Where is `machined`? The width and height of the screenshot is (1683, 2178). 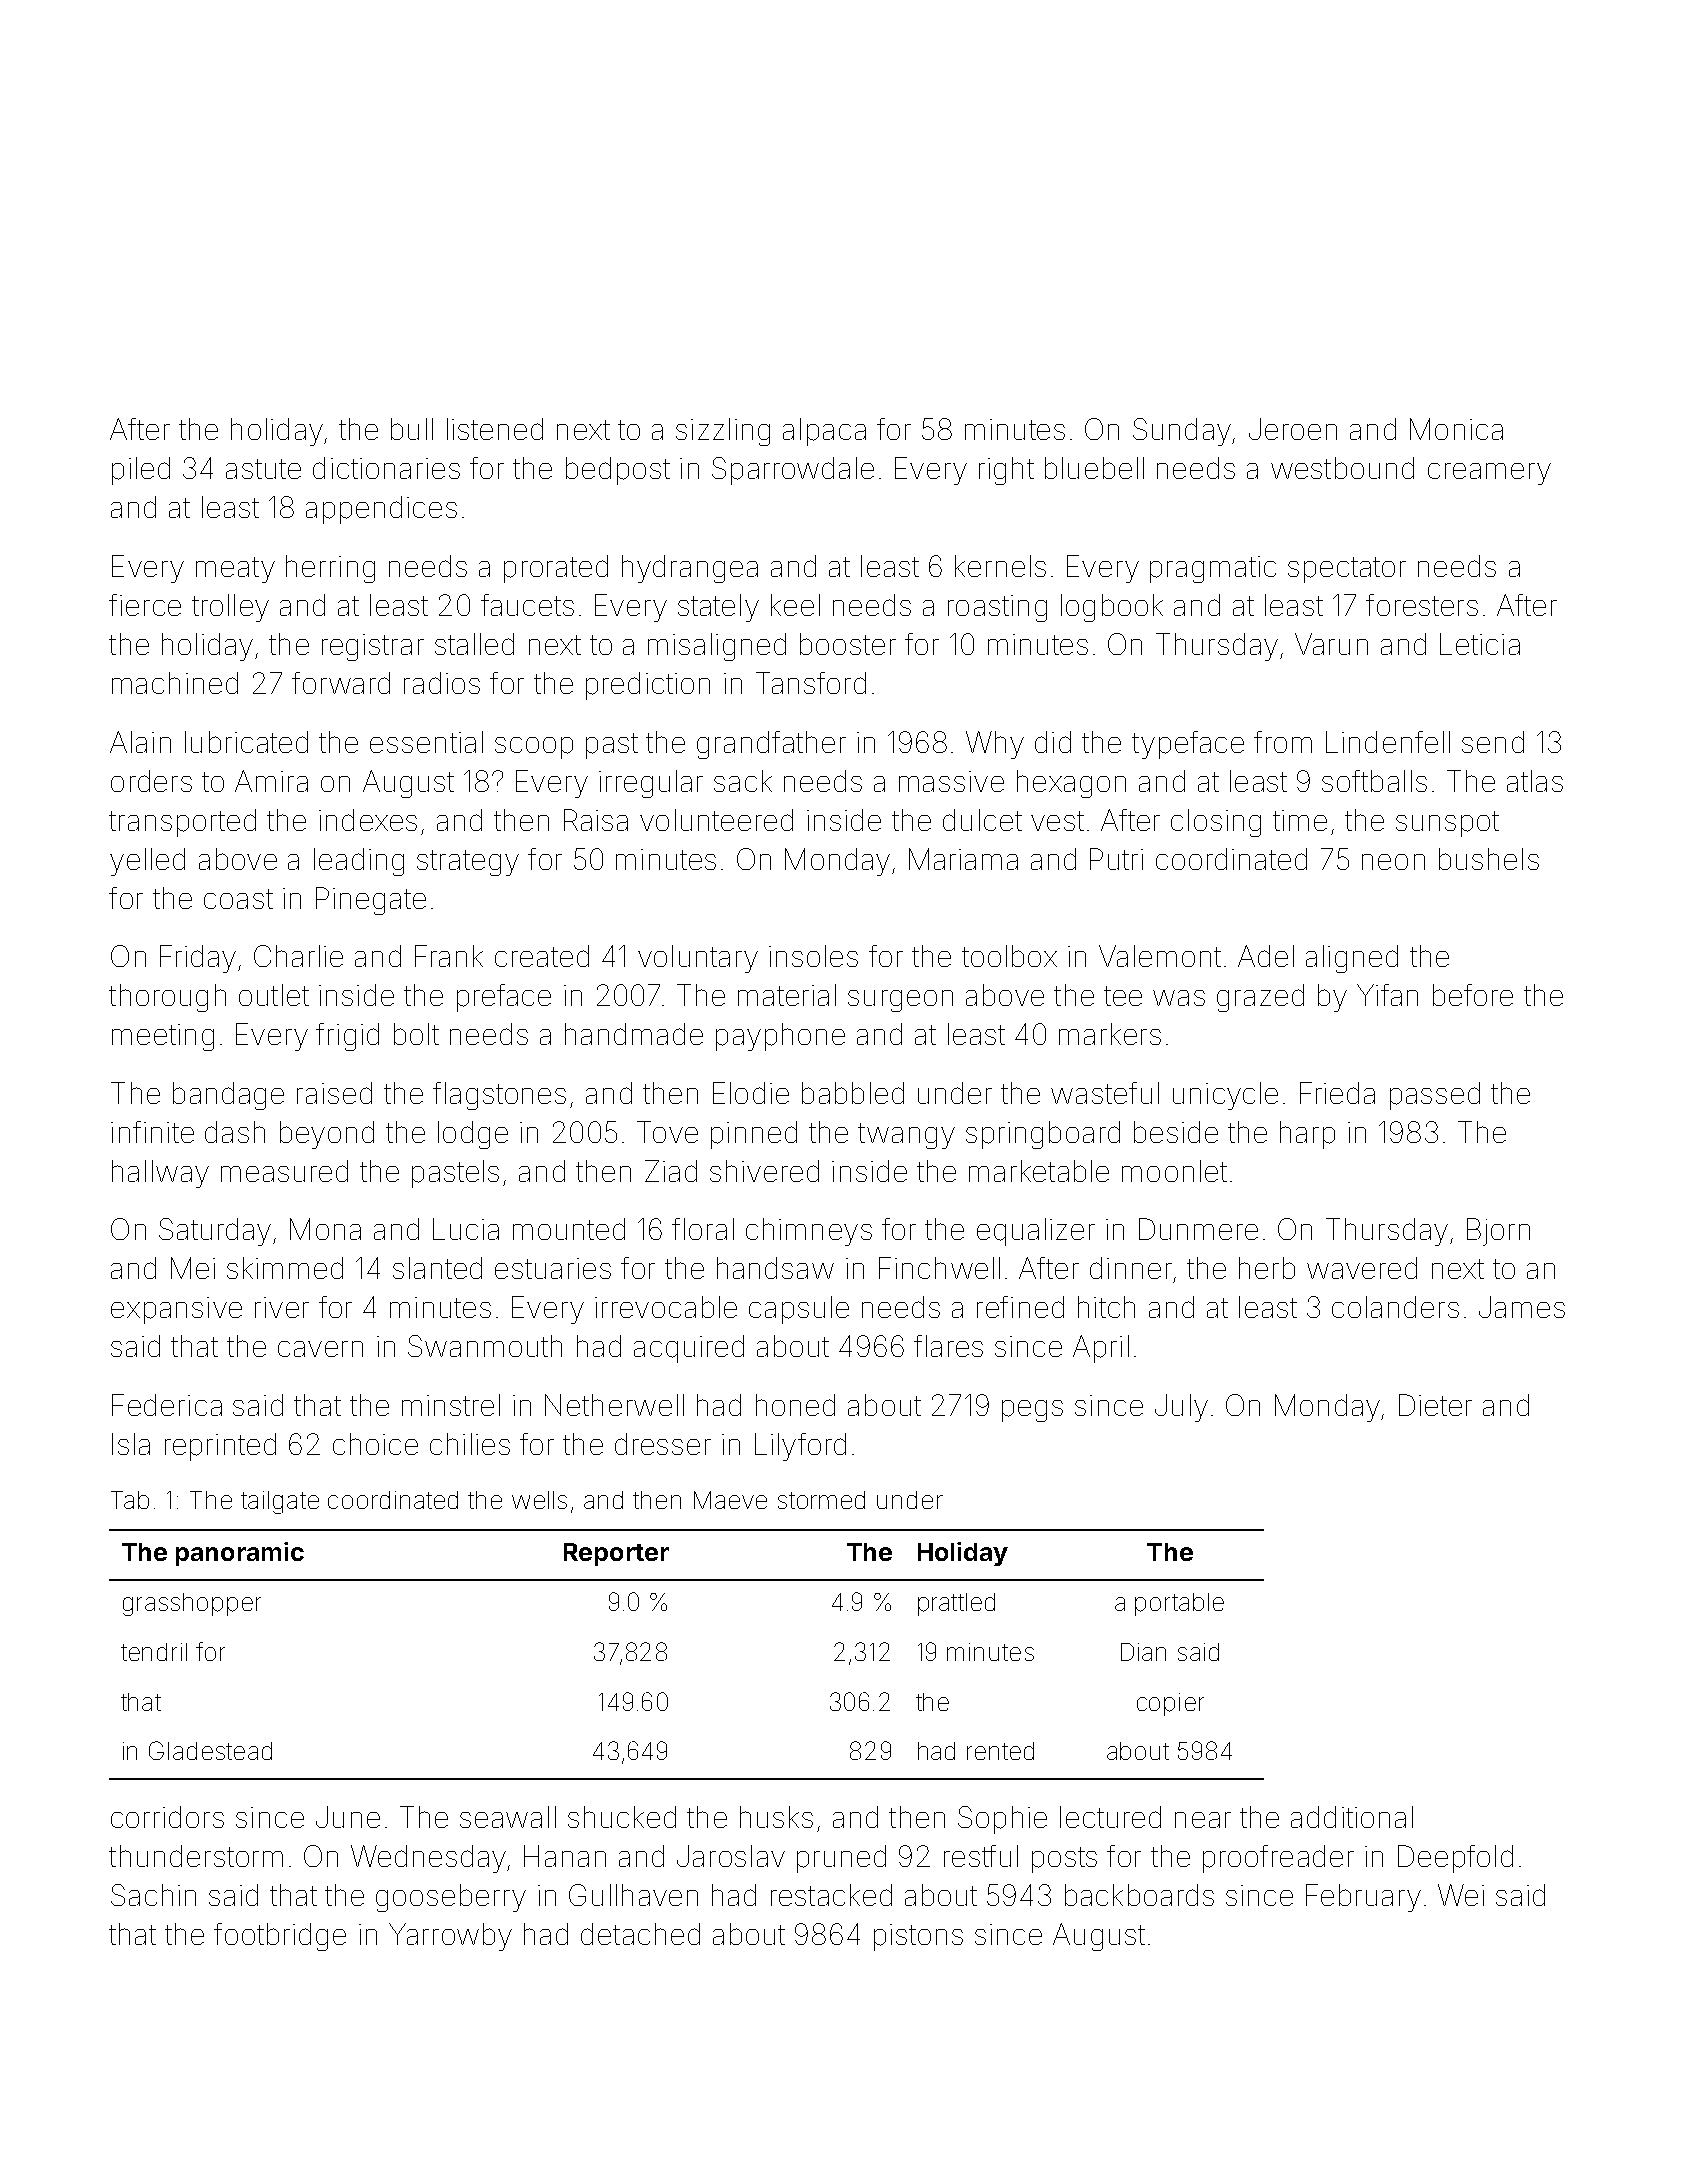 machined is located at coordinates (175, 683).
